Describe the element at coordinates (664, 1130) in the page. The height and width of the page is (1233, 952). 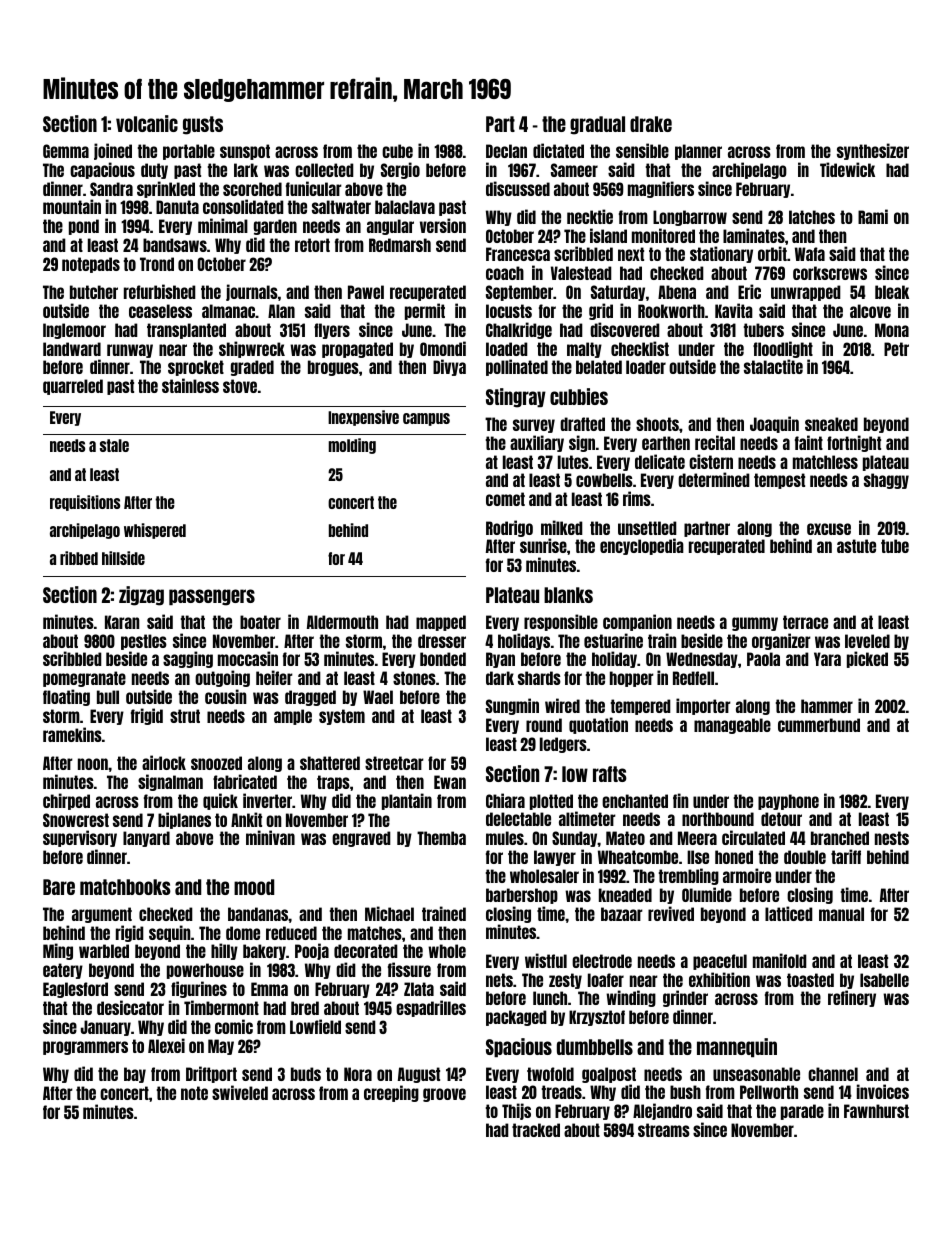
I see `streams` at that location.
